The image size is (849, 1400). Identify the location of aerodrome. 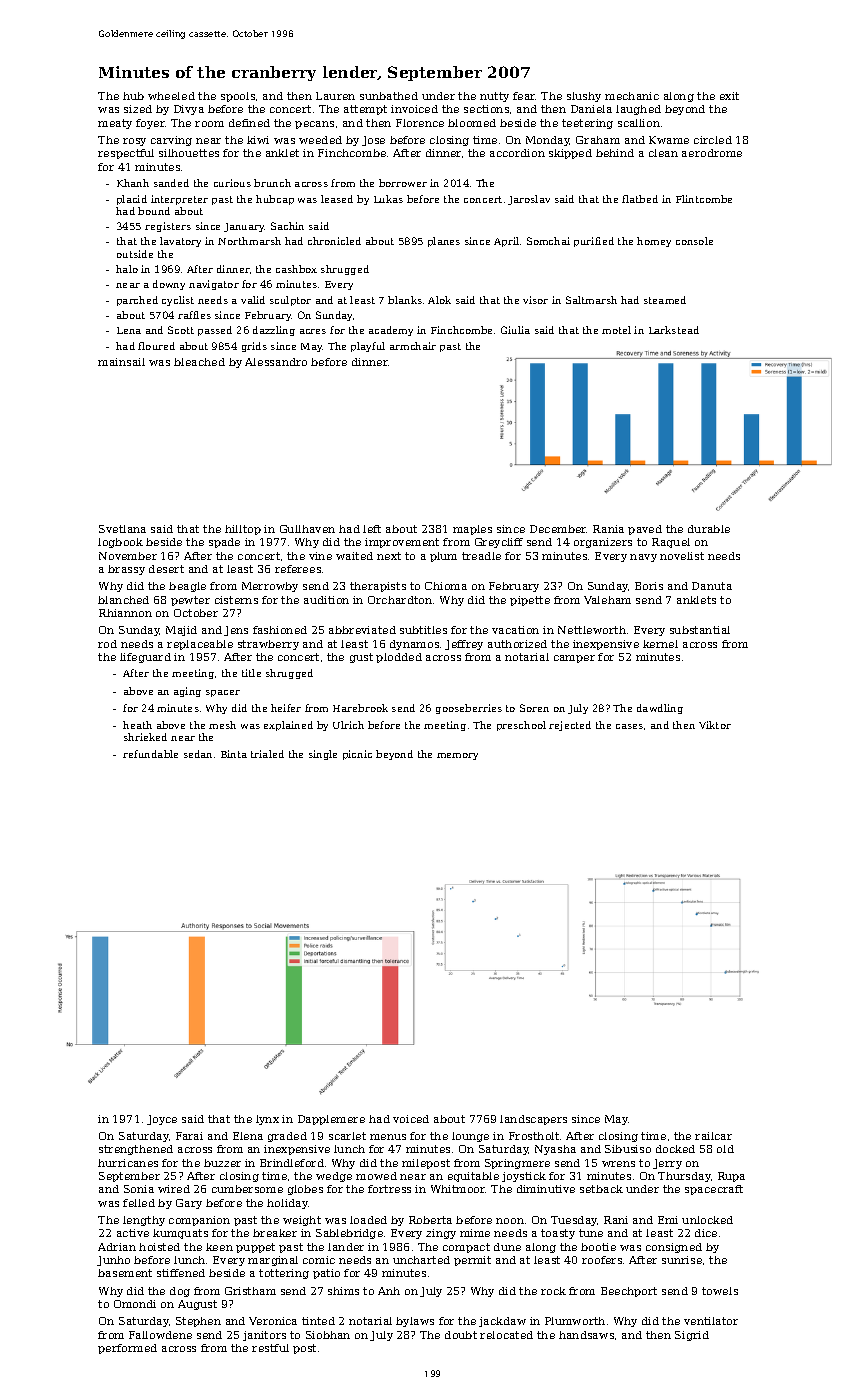
(712, 153).
